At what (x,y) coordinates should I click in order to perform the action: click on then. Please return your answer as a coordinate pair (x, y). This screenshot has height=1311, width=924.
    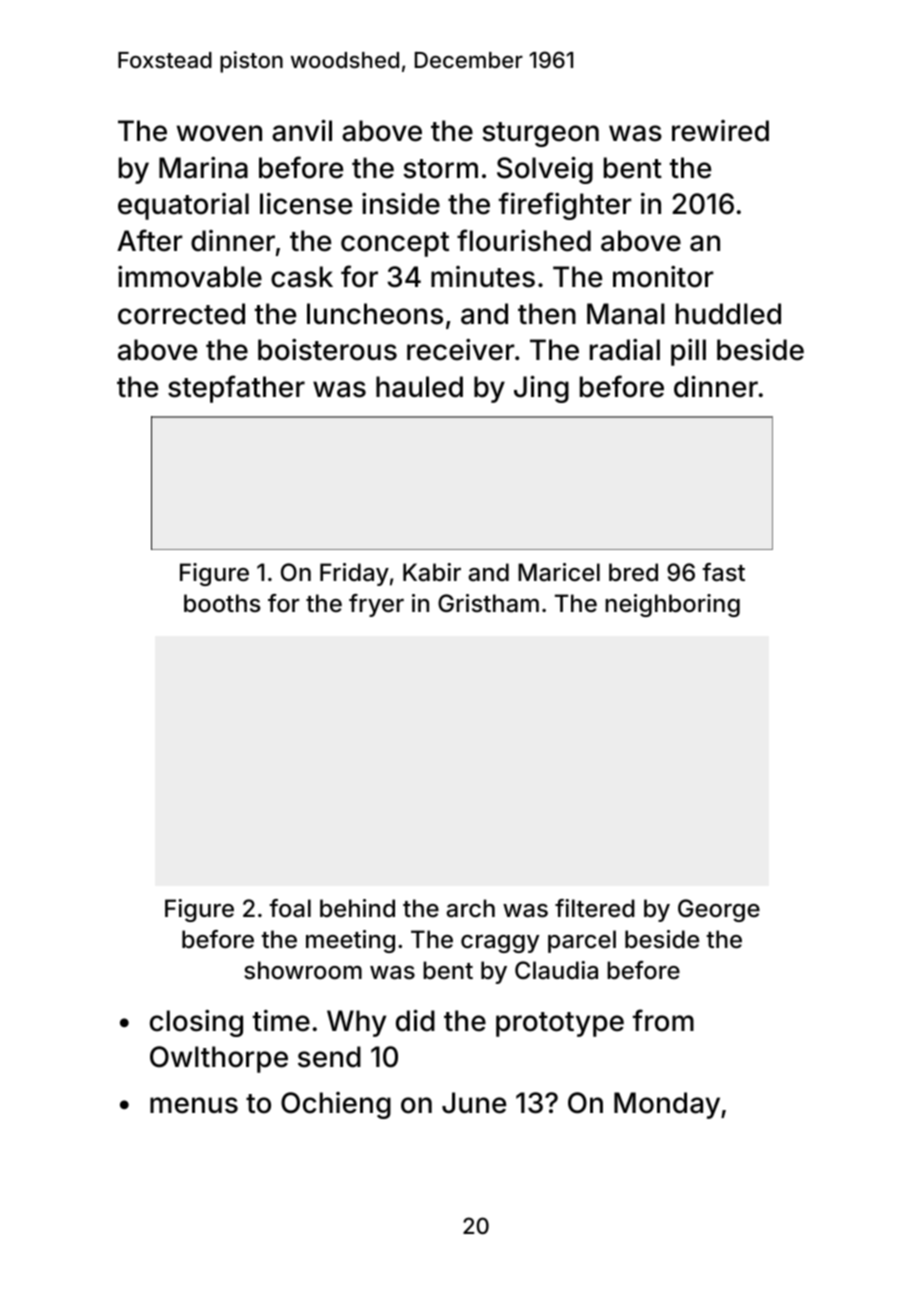
    Looking at the image, I should click on (547, 314).
